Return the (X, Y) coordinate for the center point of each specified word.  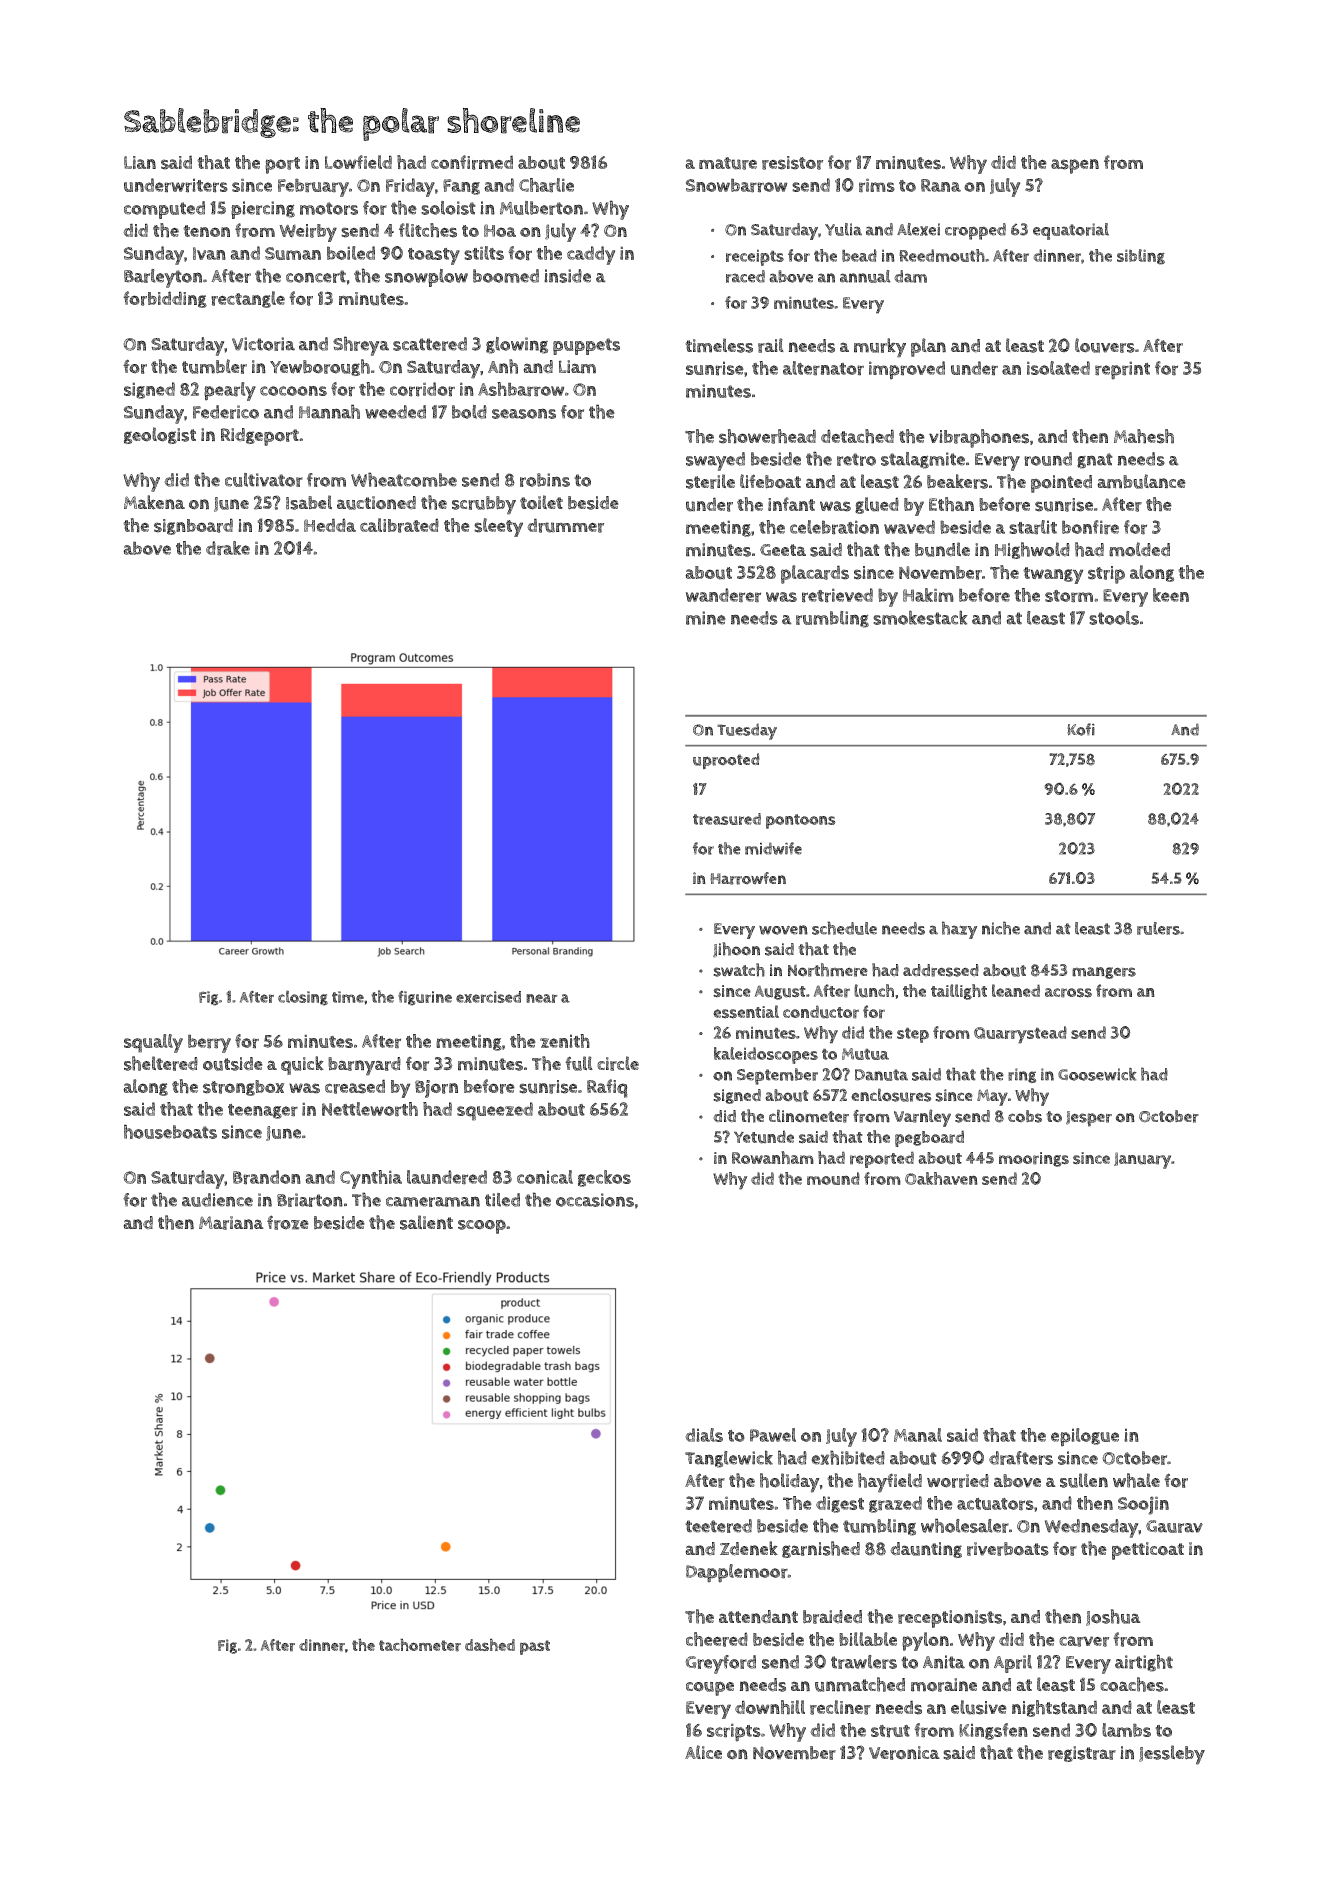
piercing (263, 210)
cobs (1025, 1116)
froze (288, 1222)
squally (153, 1043)
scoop (482, 1227)
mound (833, 1178)
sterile (710, 481)
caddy (591, 255)
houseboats (170, 1131)
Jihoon (736, 950)
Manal (918, 1435)
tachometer (420, 1645)
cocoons (293, 391)
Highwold (1032, 550)
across (1068, 993)
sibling (1141, 257)
